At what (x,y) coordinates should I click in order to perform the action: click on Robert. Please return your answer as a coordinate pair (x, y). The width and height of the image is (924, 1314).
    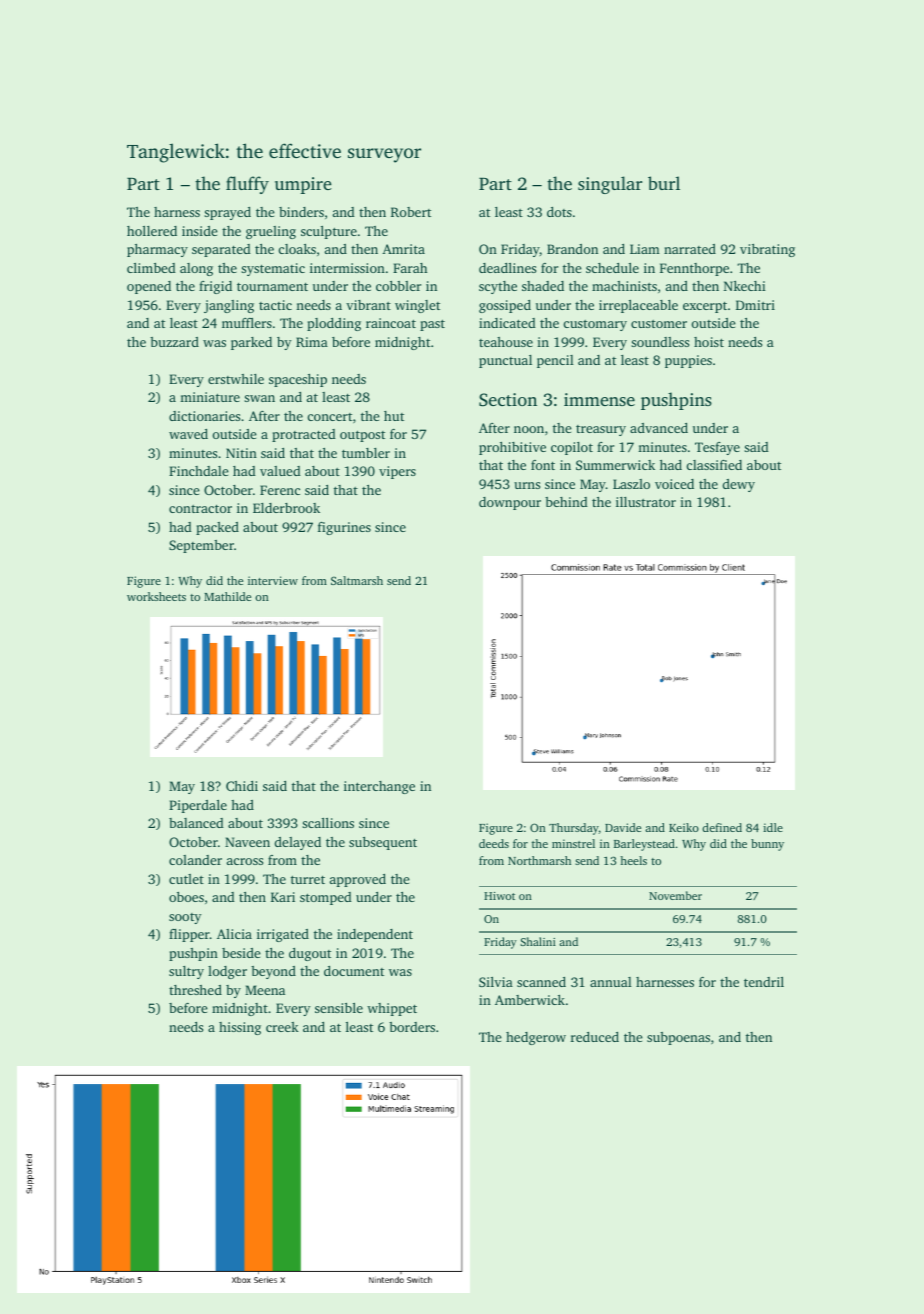
    Looking at the image, I should click on (411, 212).
